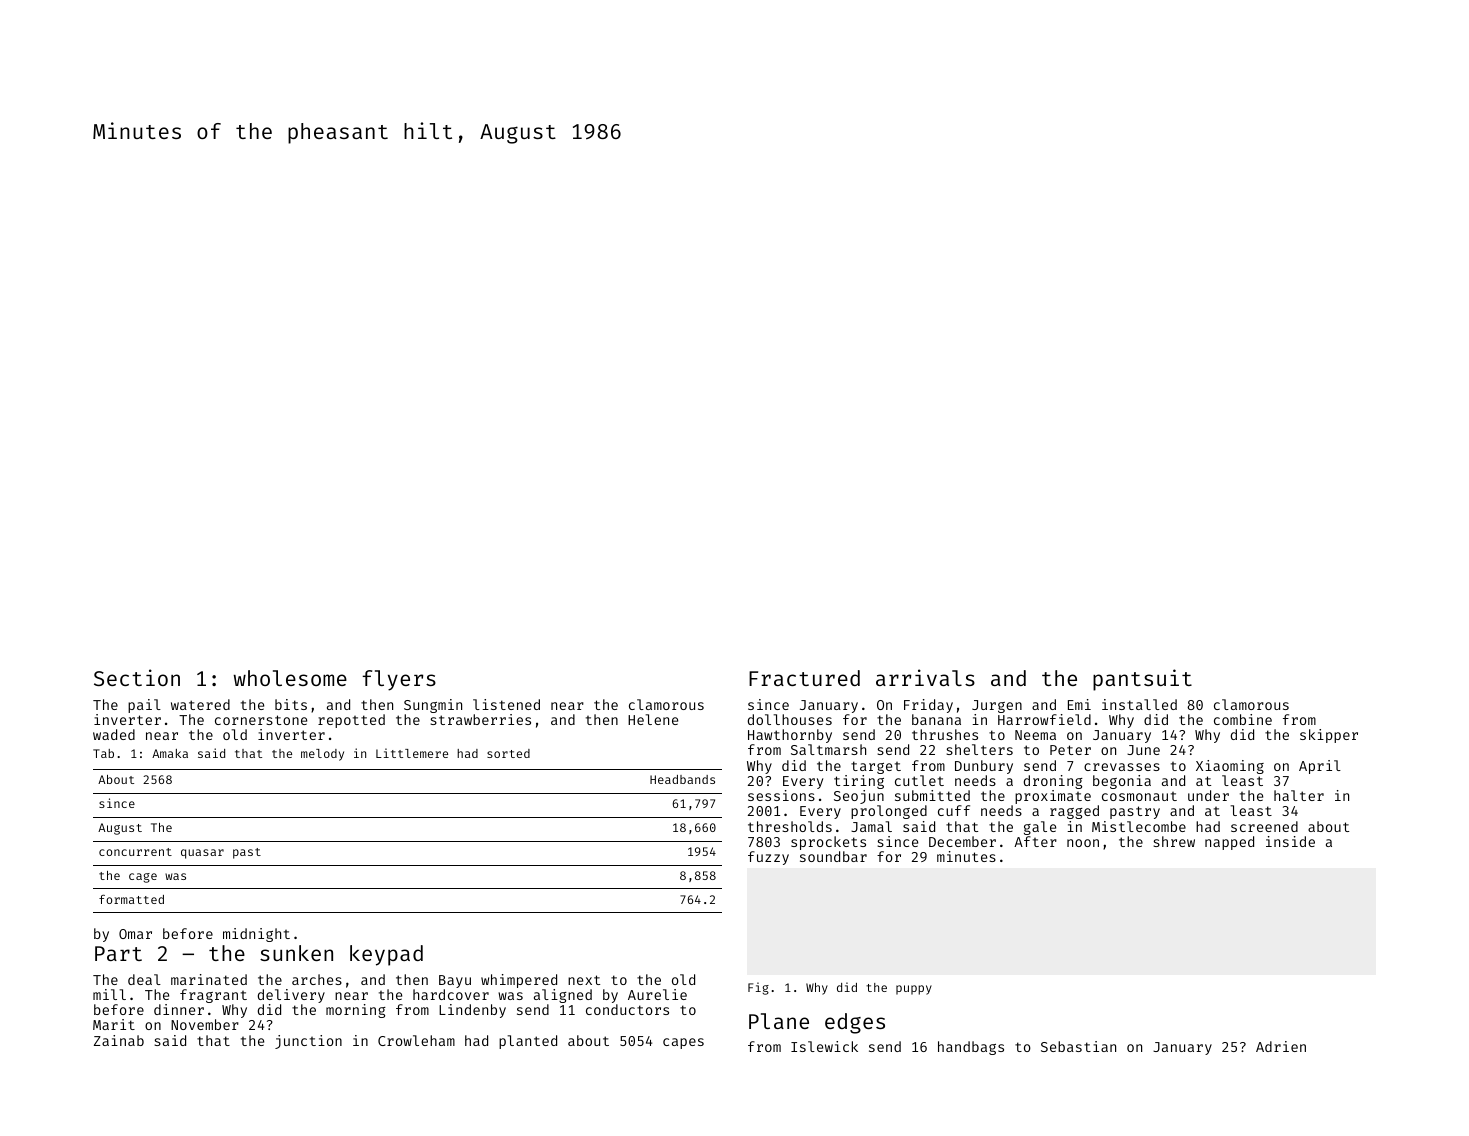 This screenshot has height=1136, width=1469. Describe the element at coordinates (1320, 767) in the screenshot. I see `April` at that location.
